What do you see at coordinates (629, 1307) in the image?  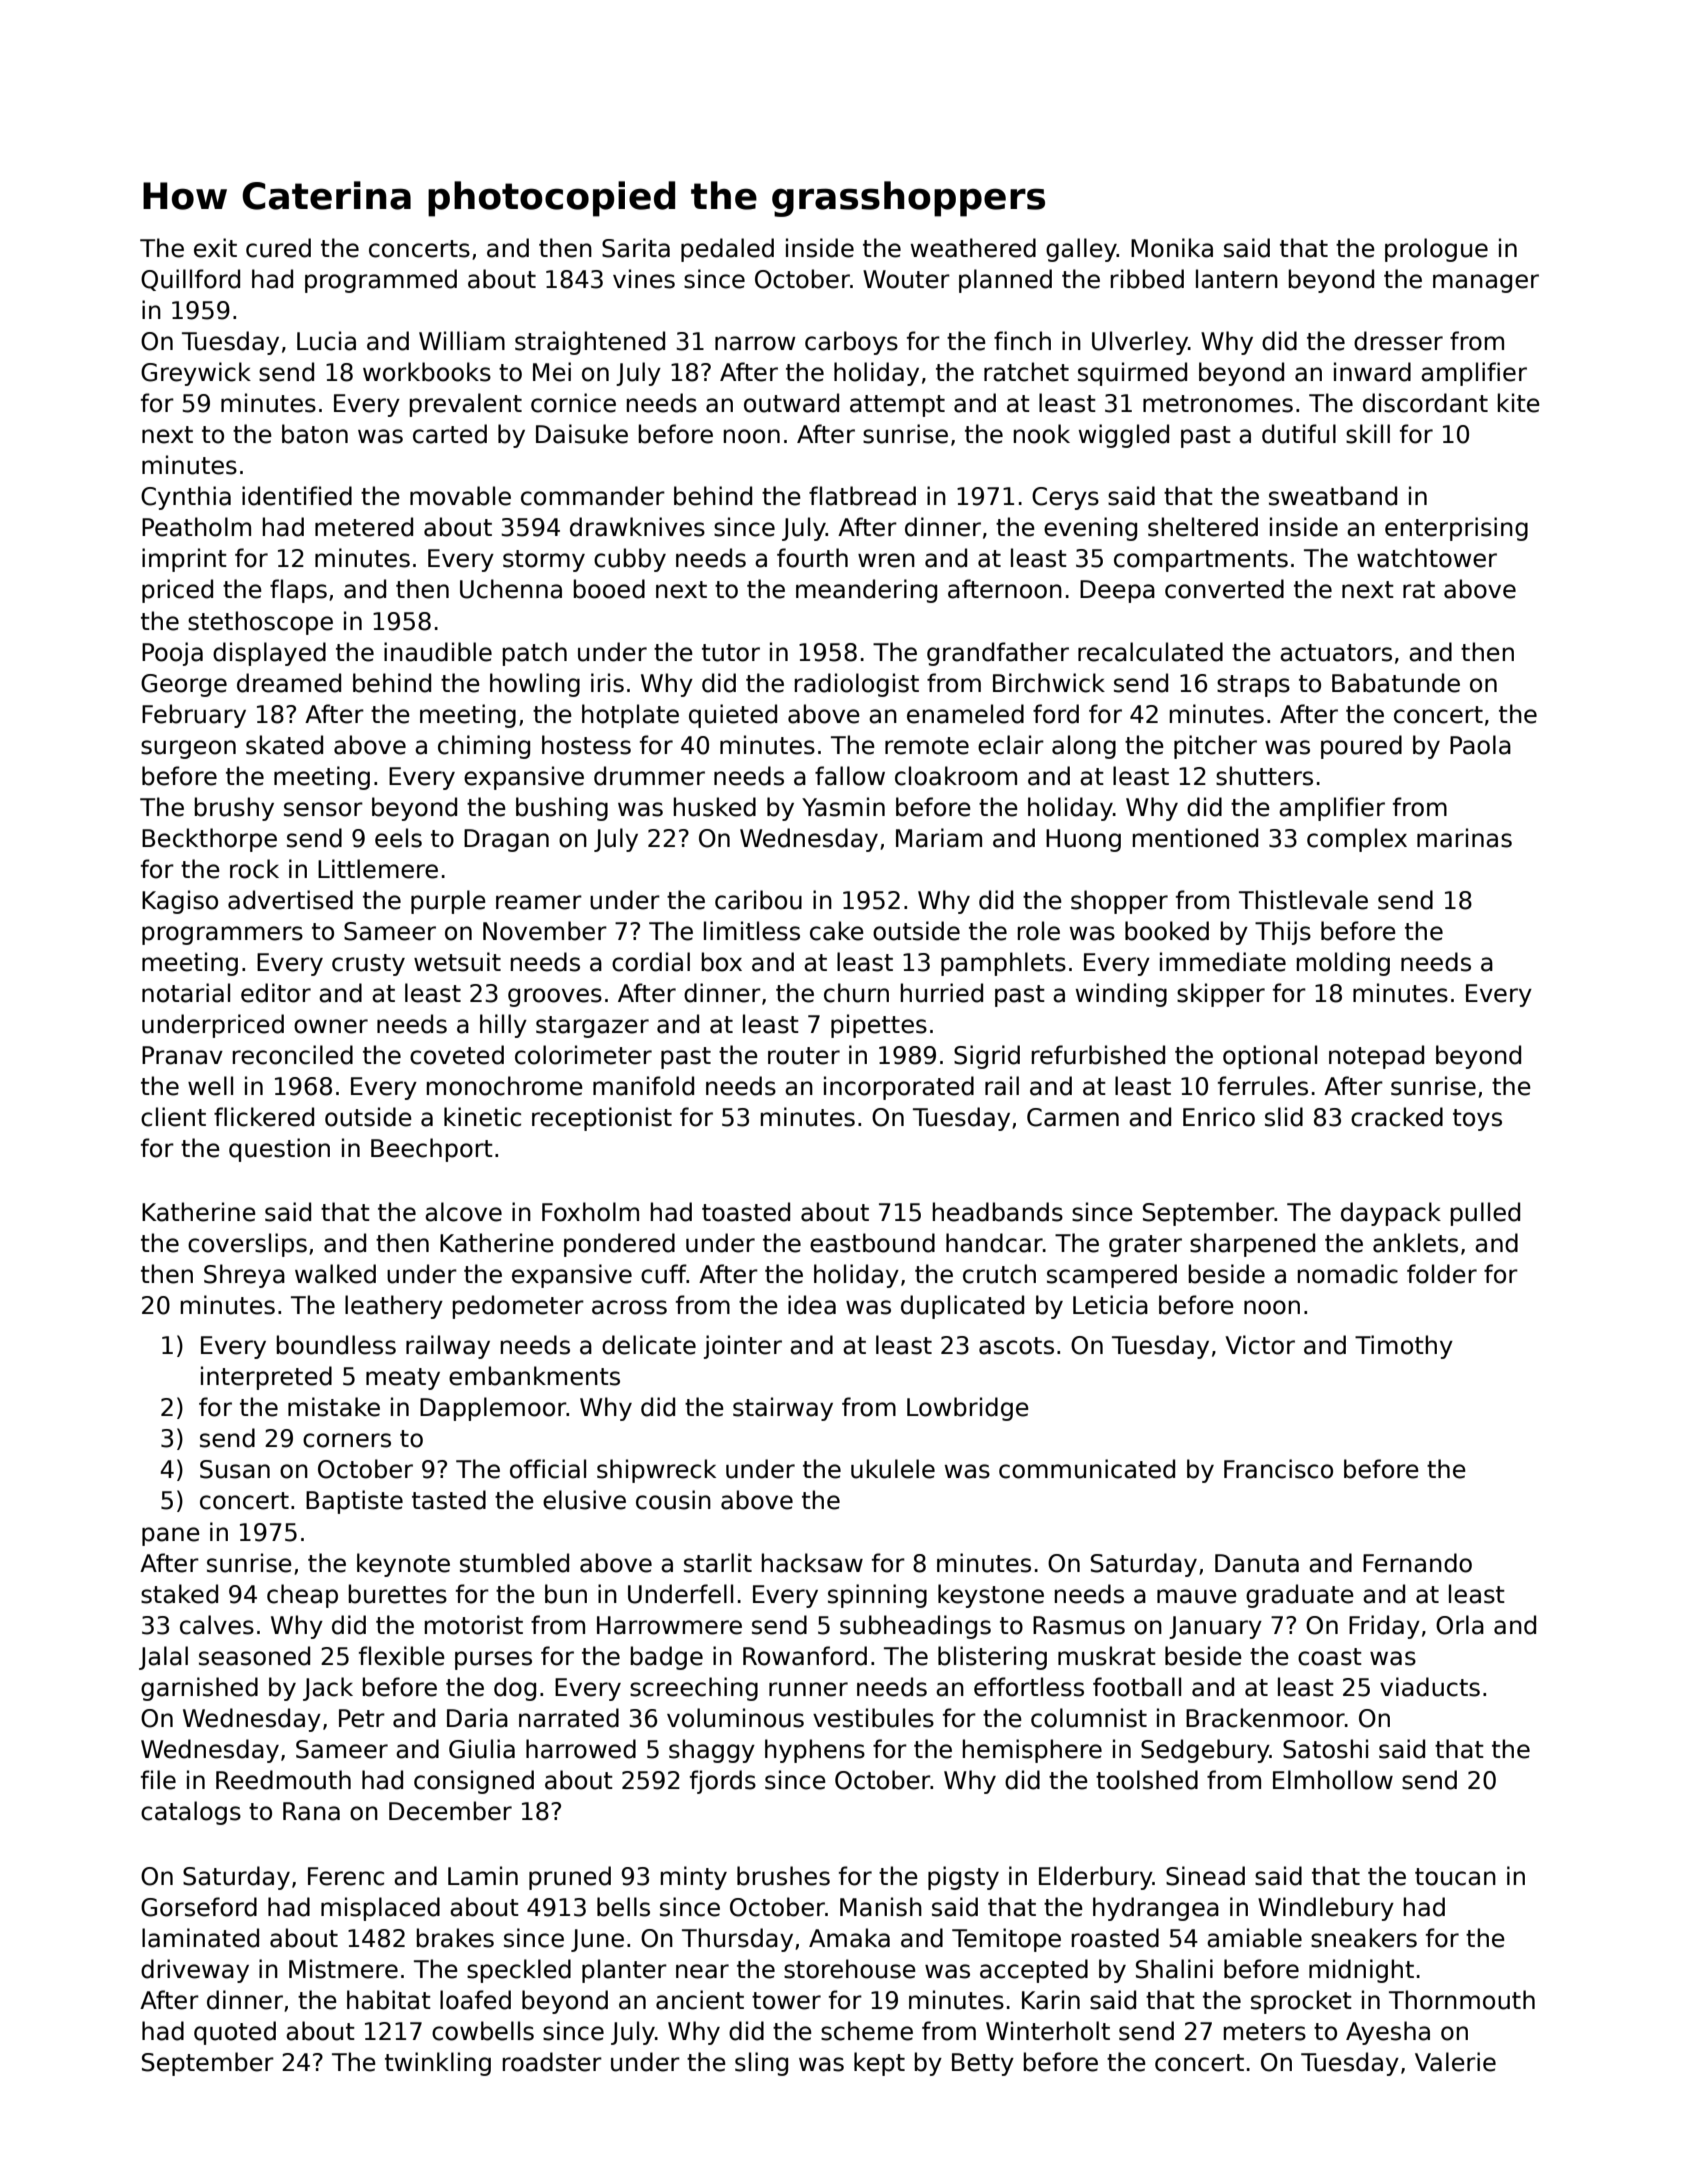 I see `across` at bounding box center [629, 1307].
